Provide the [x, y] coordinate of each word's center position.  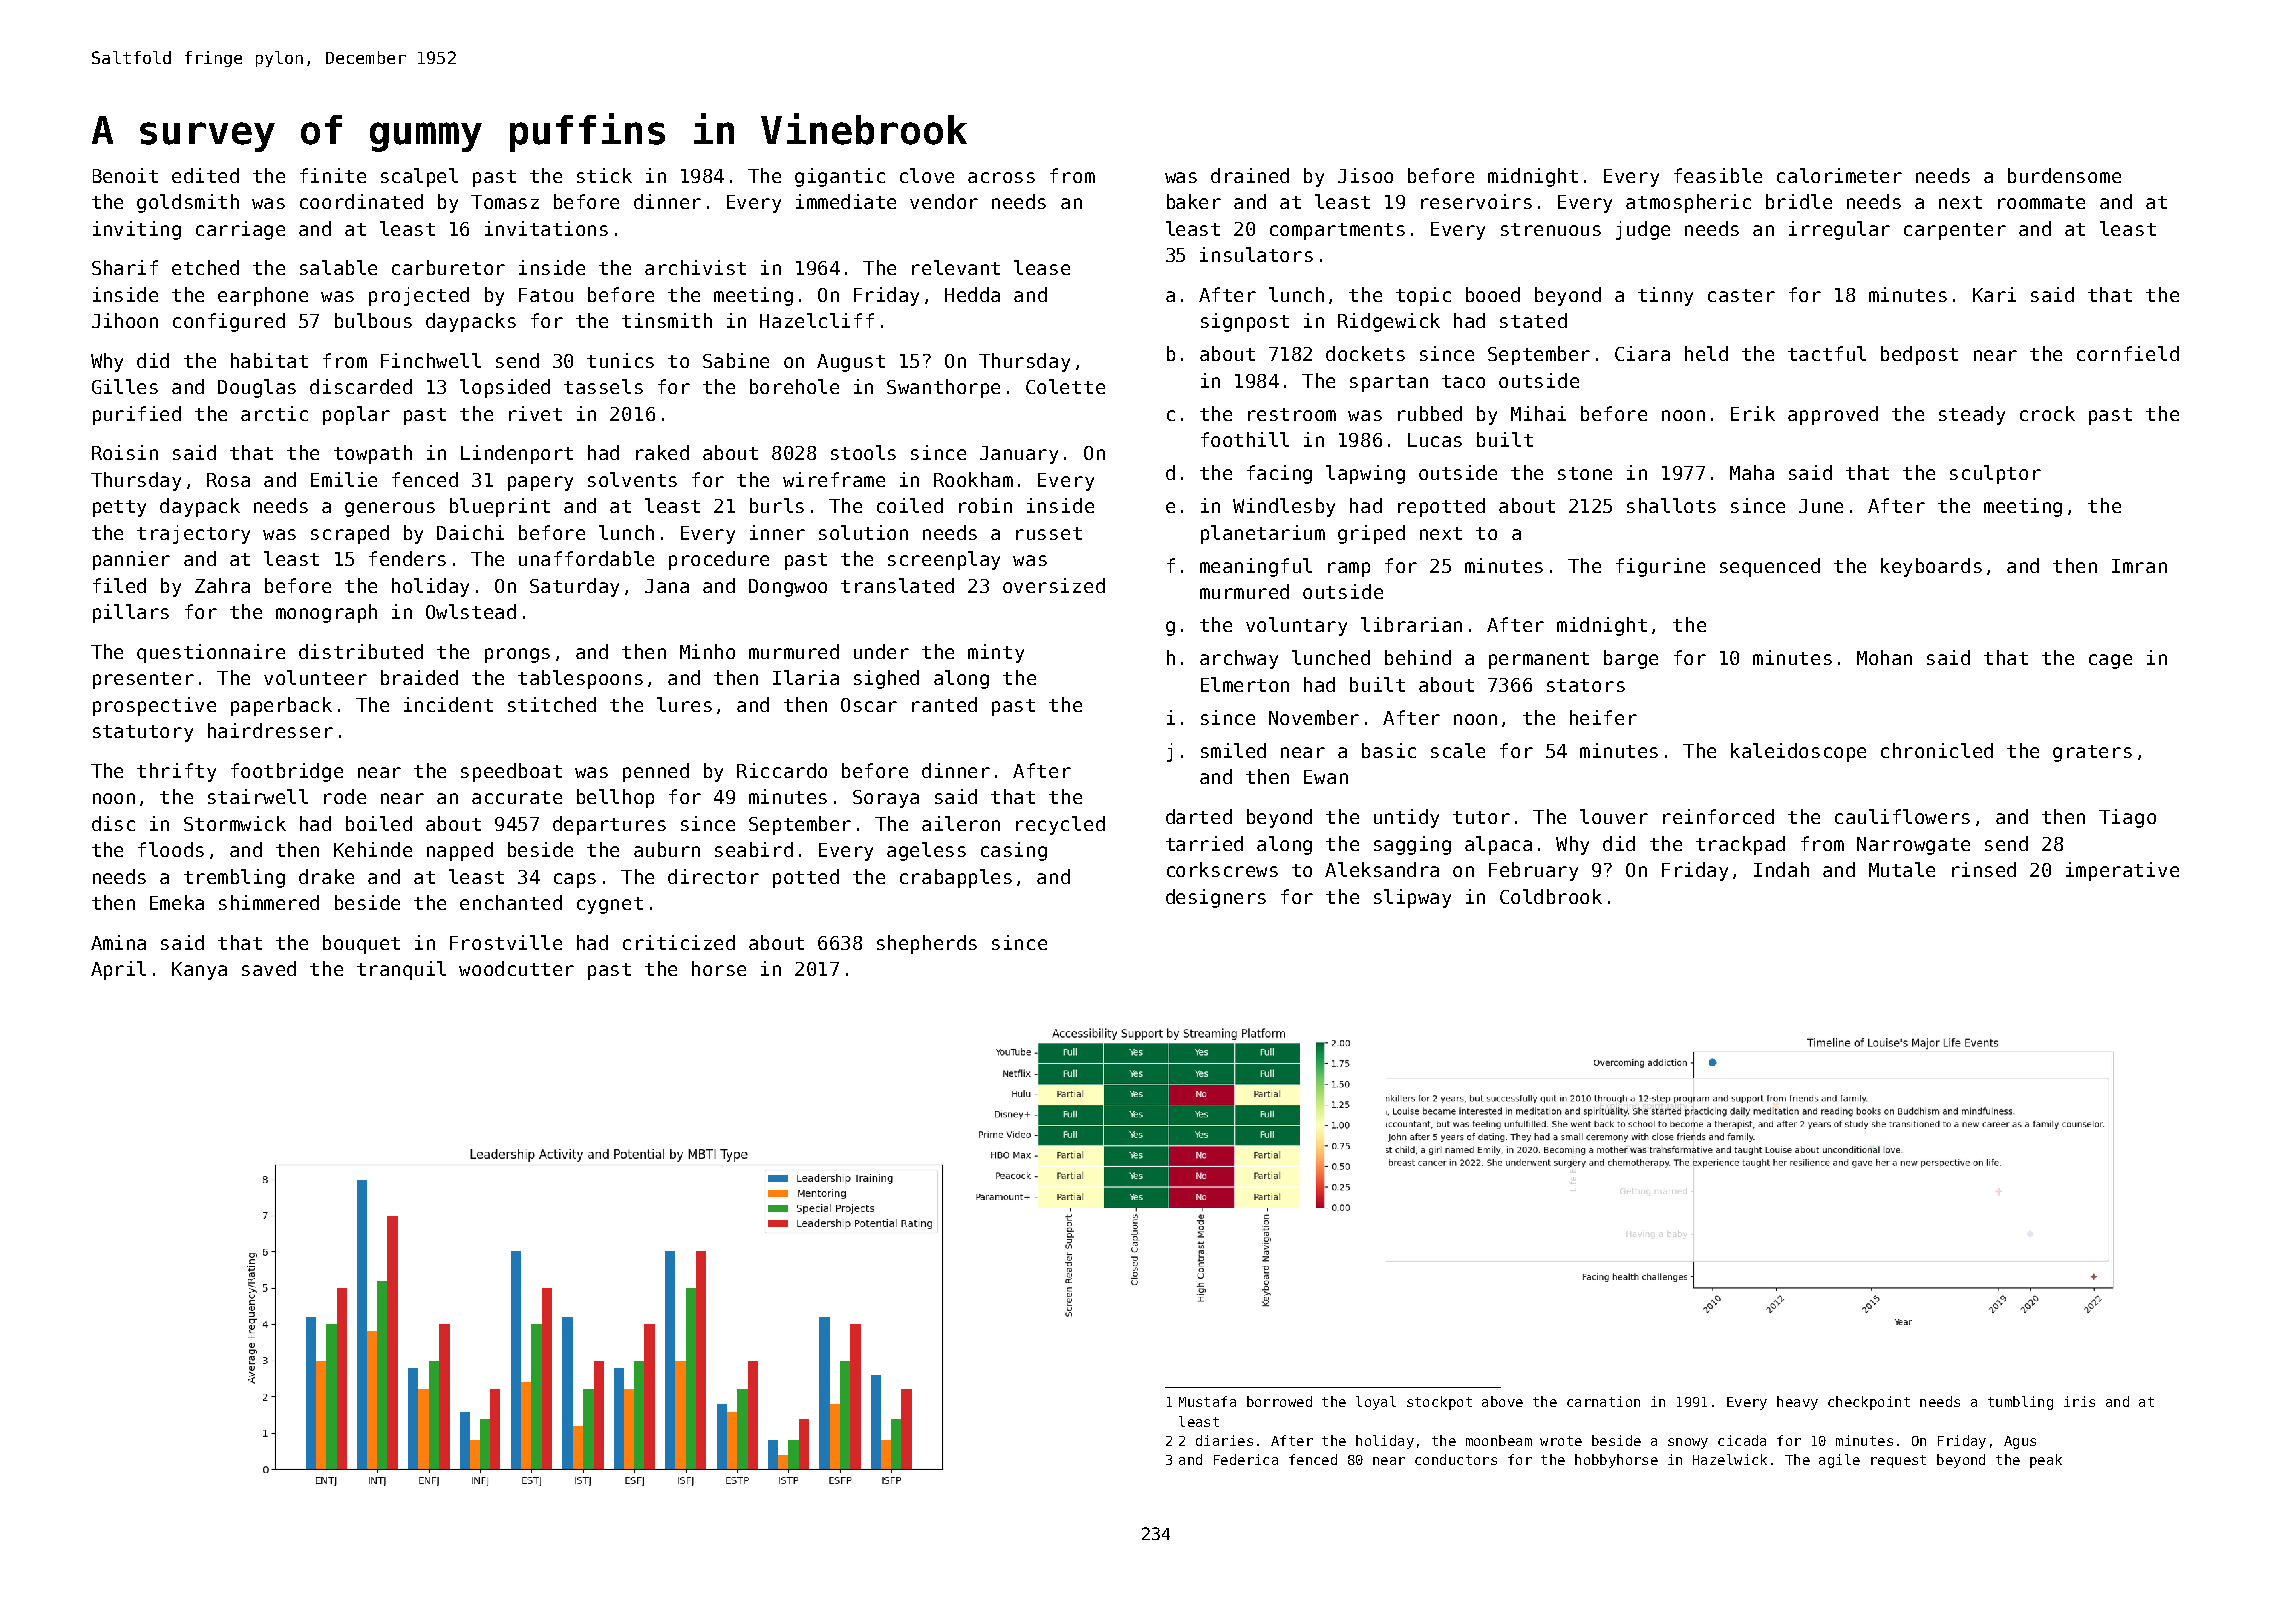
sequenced [1770, 567]
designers [1216, 898]
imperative [2122, 871]
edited [205, 175]
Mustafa [1207, 1401]
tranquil [401, 970]
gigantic [840, 177]
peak [2046, 1461]
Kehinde [373, 849]
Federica [1246, 1459]
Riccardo [782, 770]
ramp [1349, 569]
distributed [361, 651]
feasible [1718, 175]
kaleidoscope [1798, 752]
